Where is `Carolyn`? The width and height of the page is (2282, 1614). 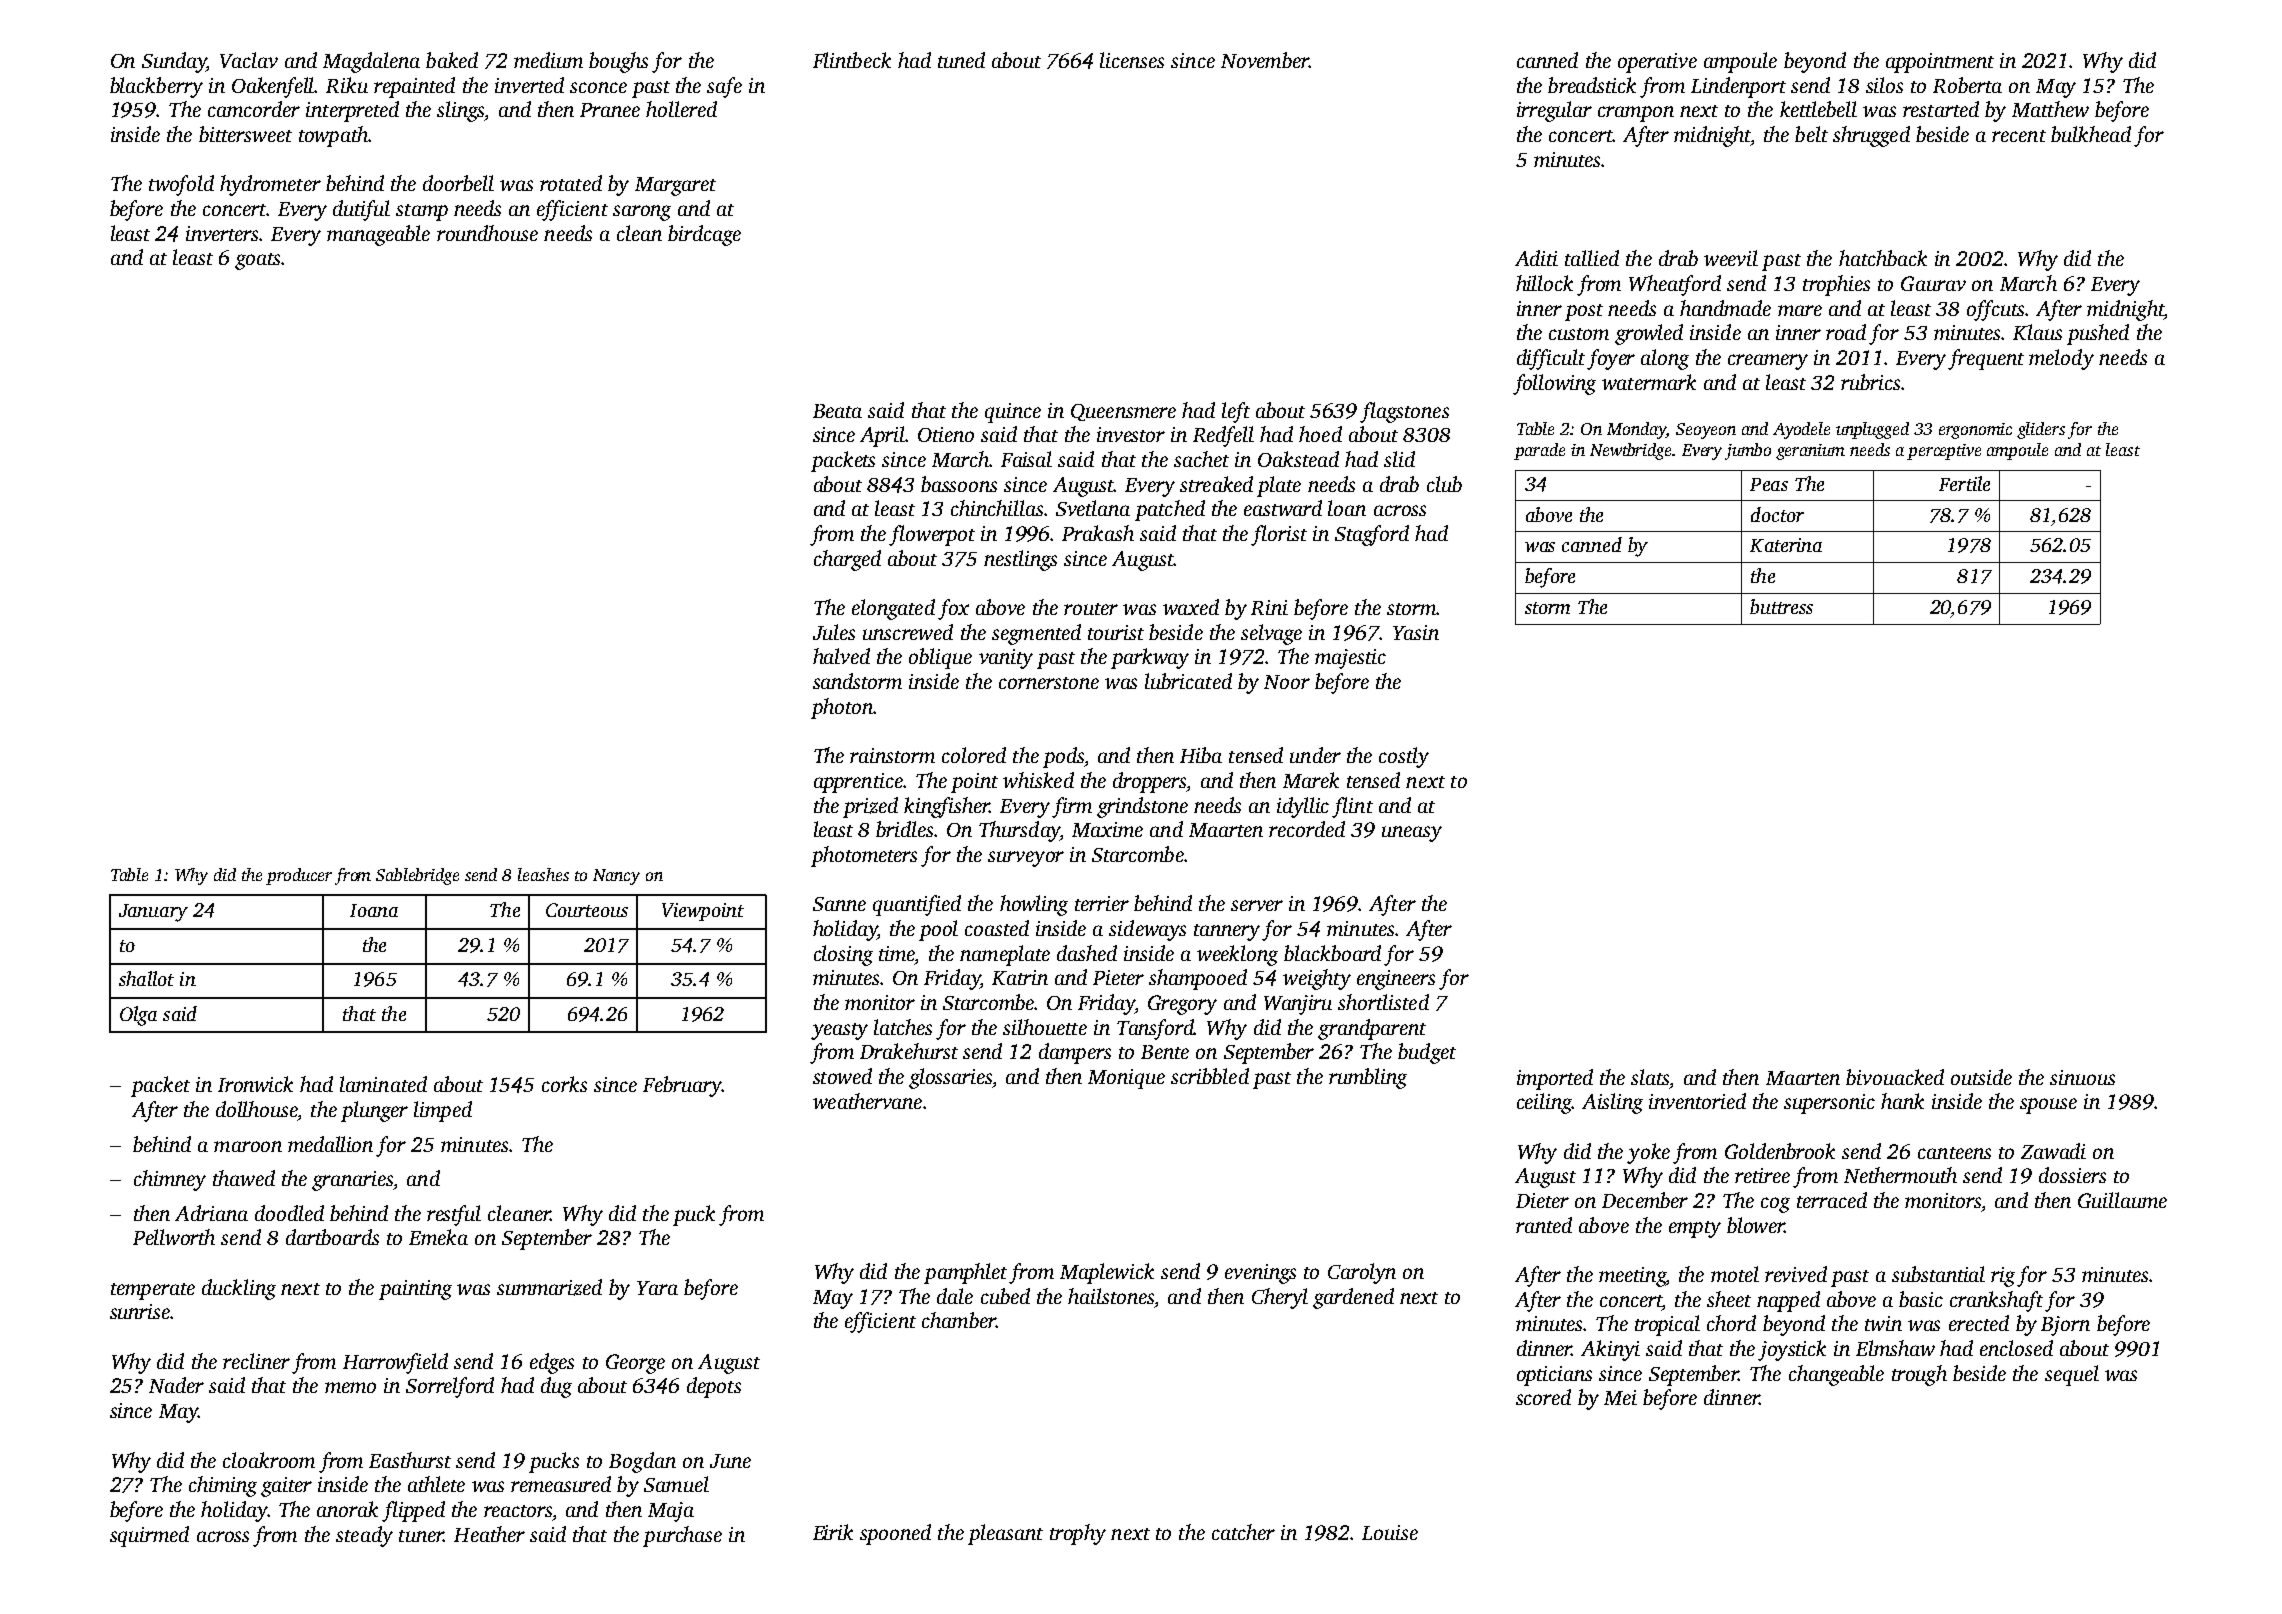
Carolyn is located at coordinates (1362, 1273).
